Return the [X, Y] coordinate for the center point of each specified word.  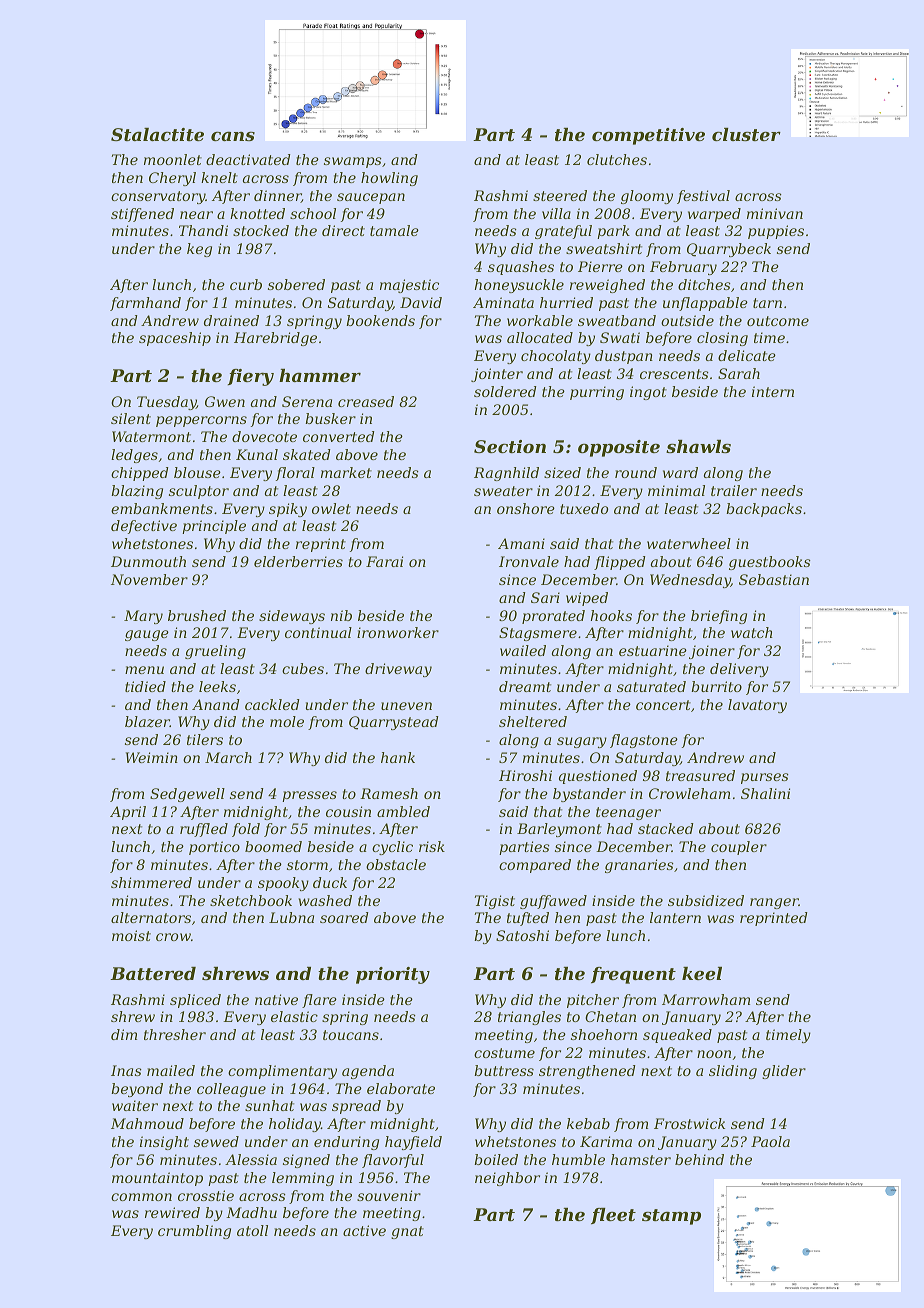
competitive [648, 136]
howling [389, 179]
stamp [671, 1217]
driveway [398, 670]
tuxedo [584, 508]
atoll [252, 1230]
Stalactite [157, 134]
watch [752, 632]
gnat [407, 1232]
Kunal [257, 454]
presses [309, 796]
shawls [698, 446]
